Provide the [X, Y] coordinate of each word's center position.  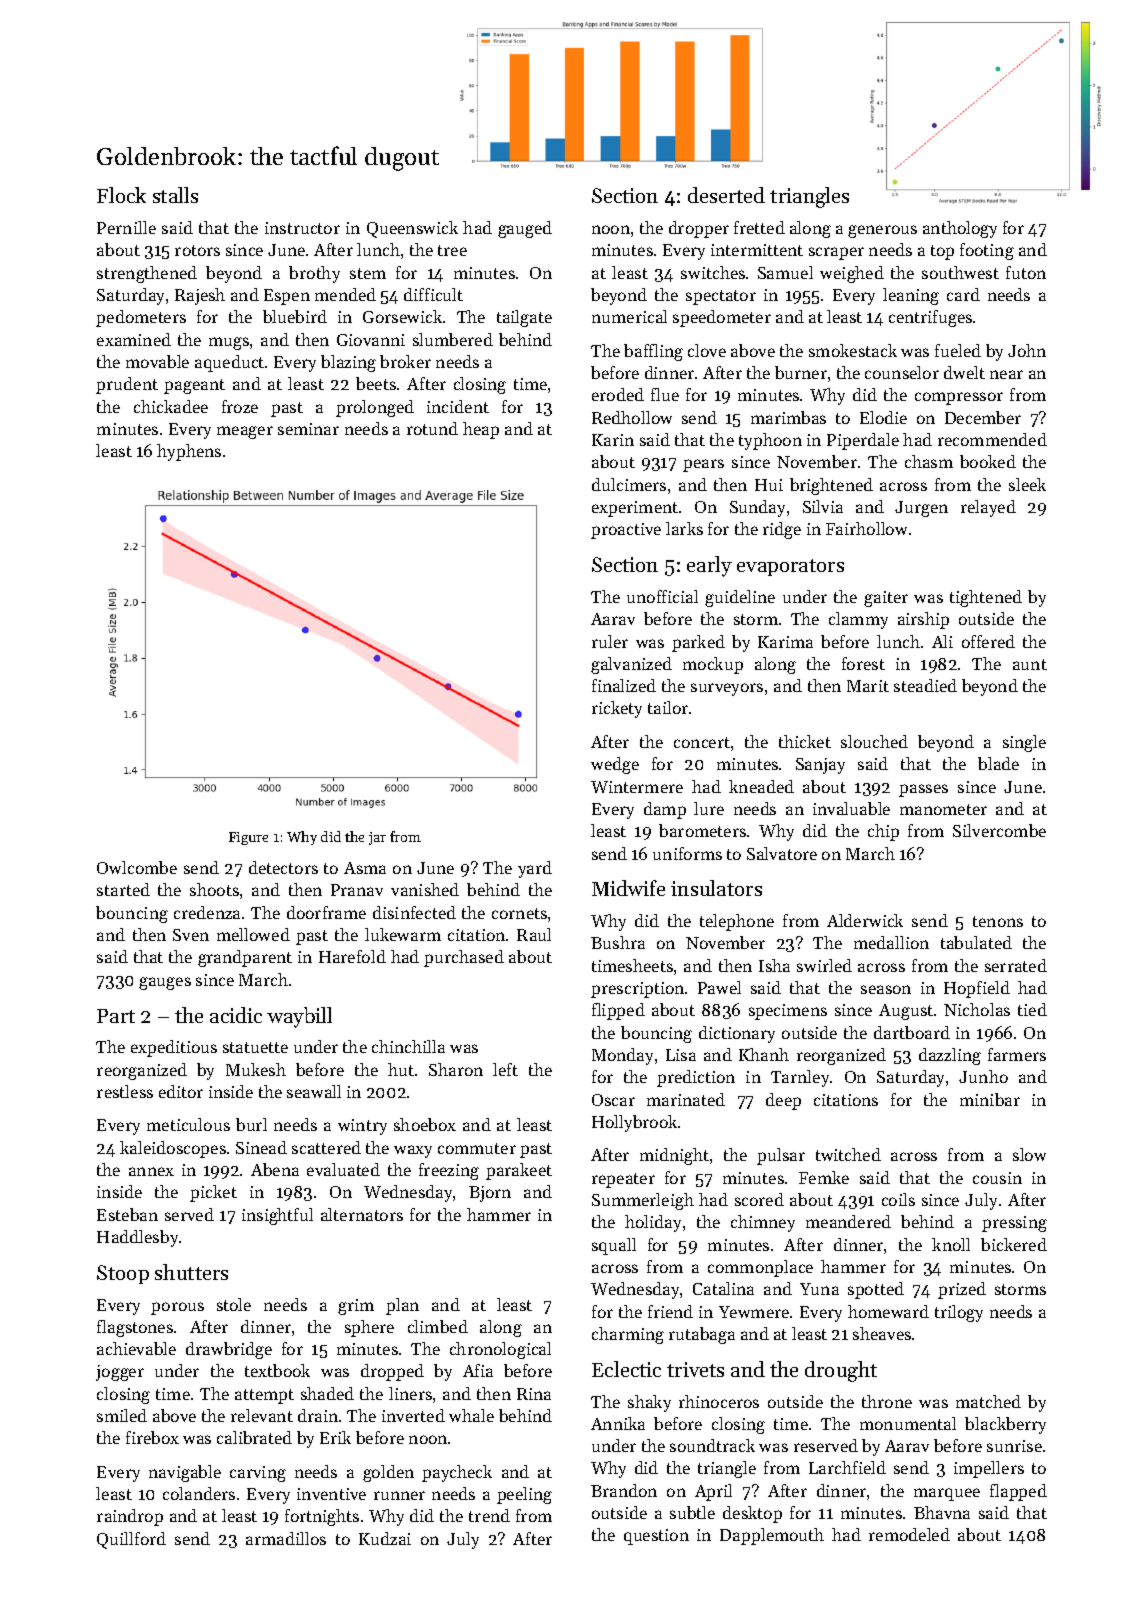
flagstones [135, 1328]
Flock [121, 195]
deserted [726, 195]
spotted [876, 1290]
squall [614, 1246]
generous [882, 231]
